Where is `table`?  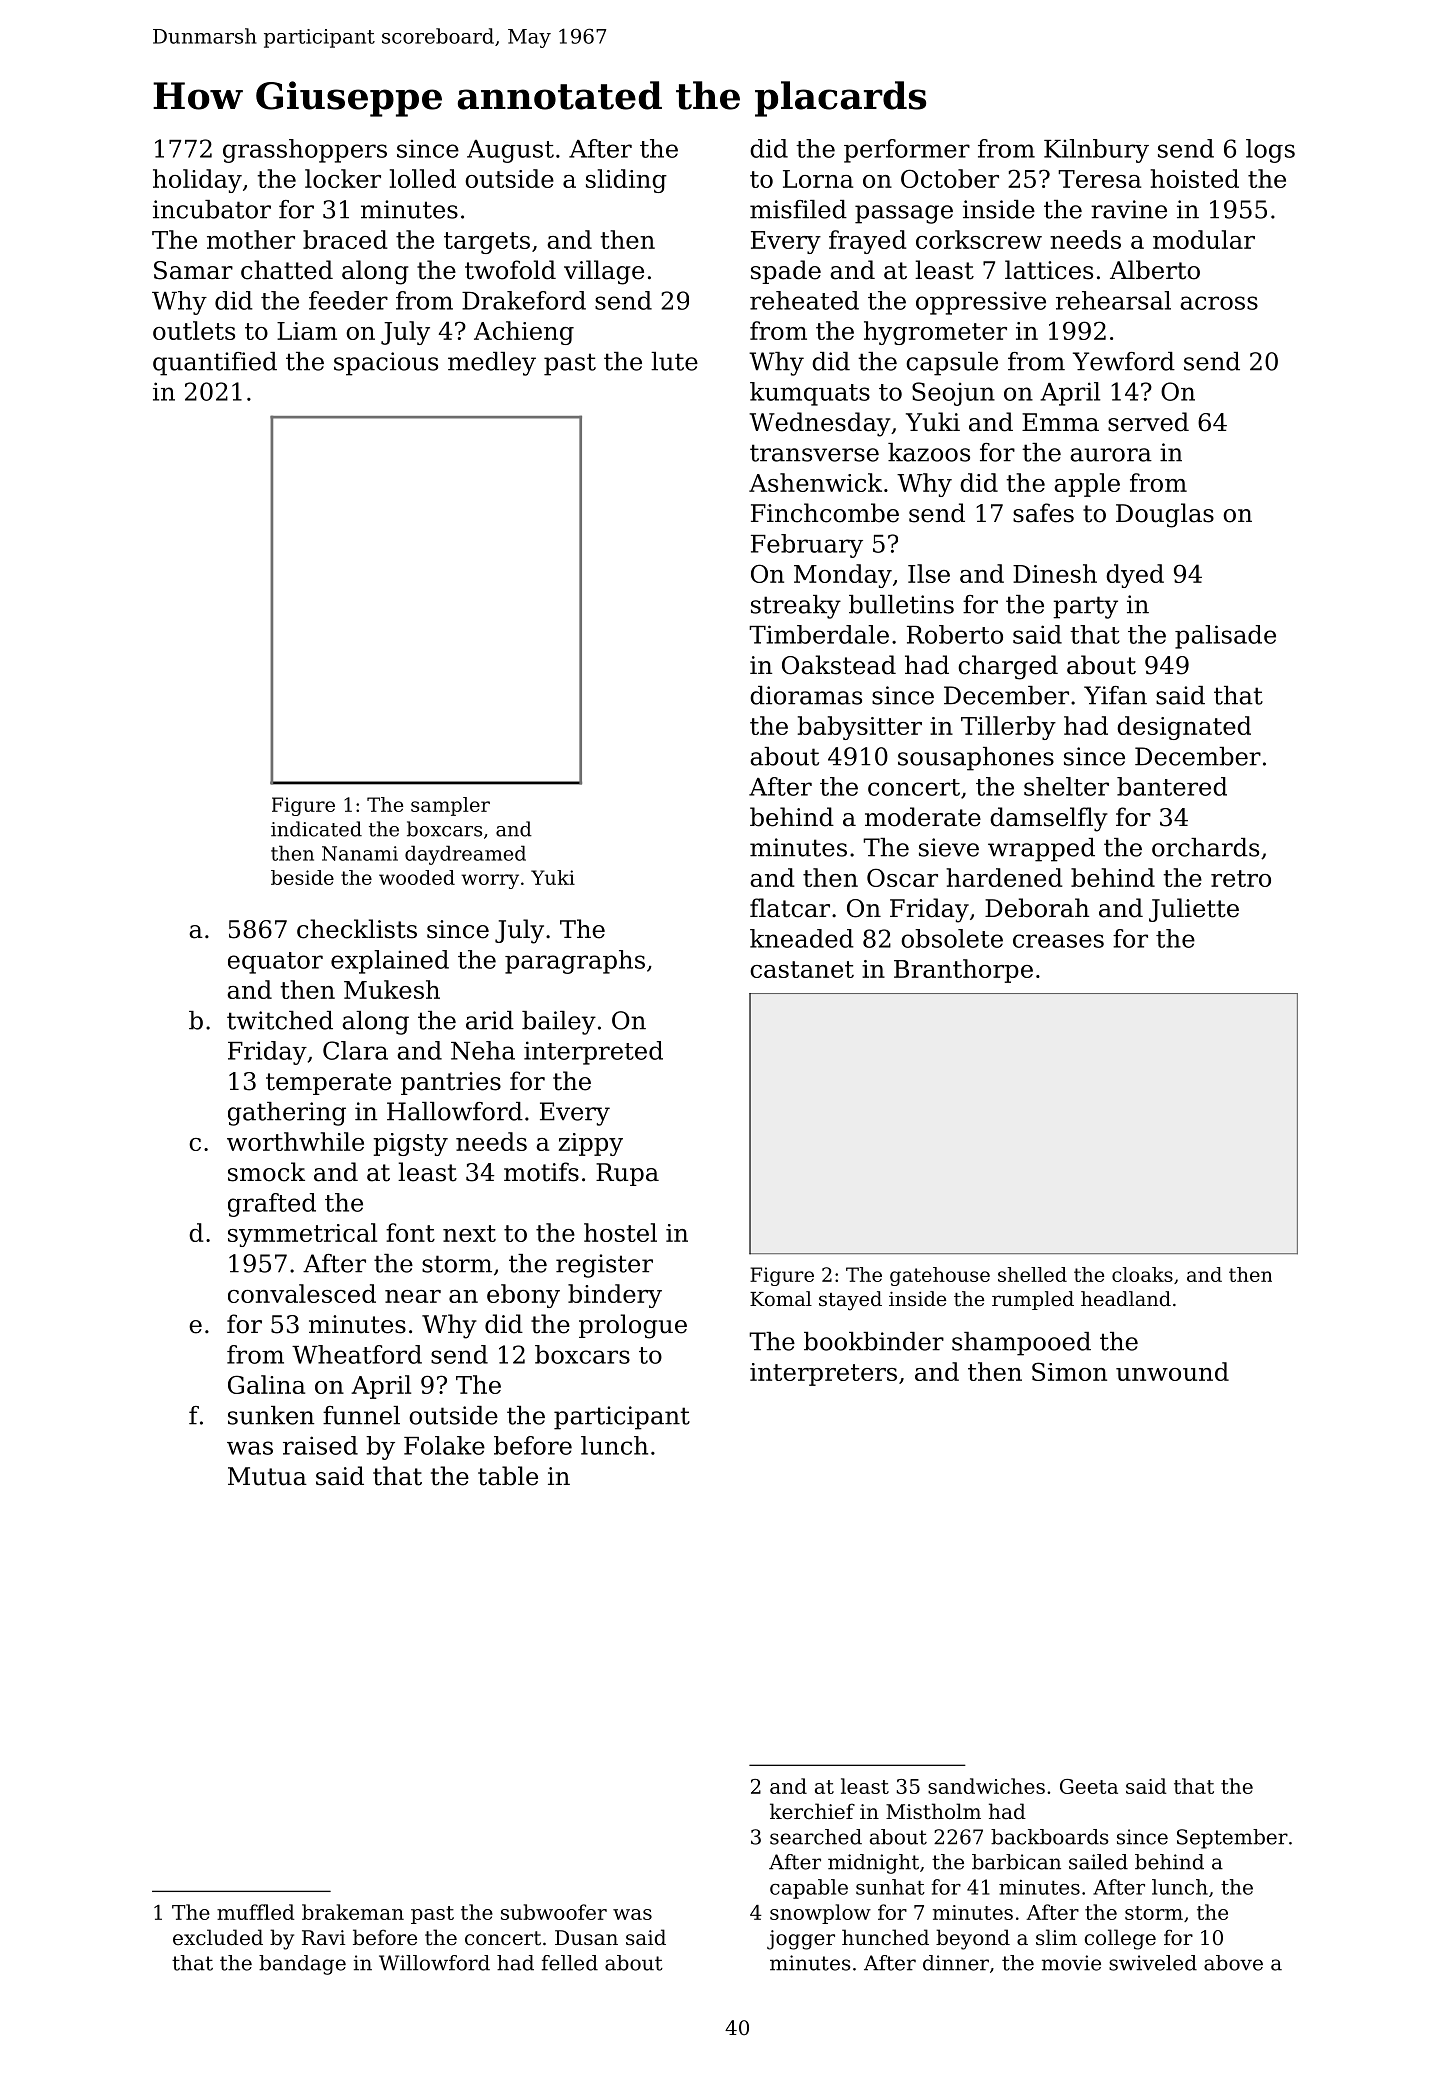
table is located at coordinates (508, 1476).
